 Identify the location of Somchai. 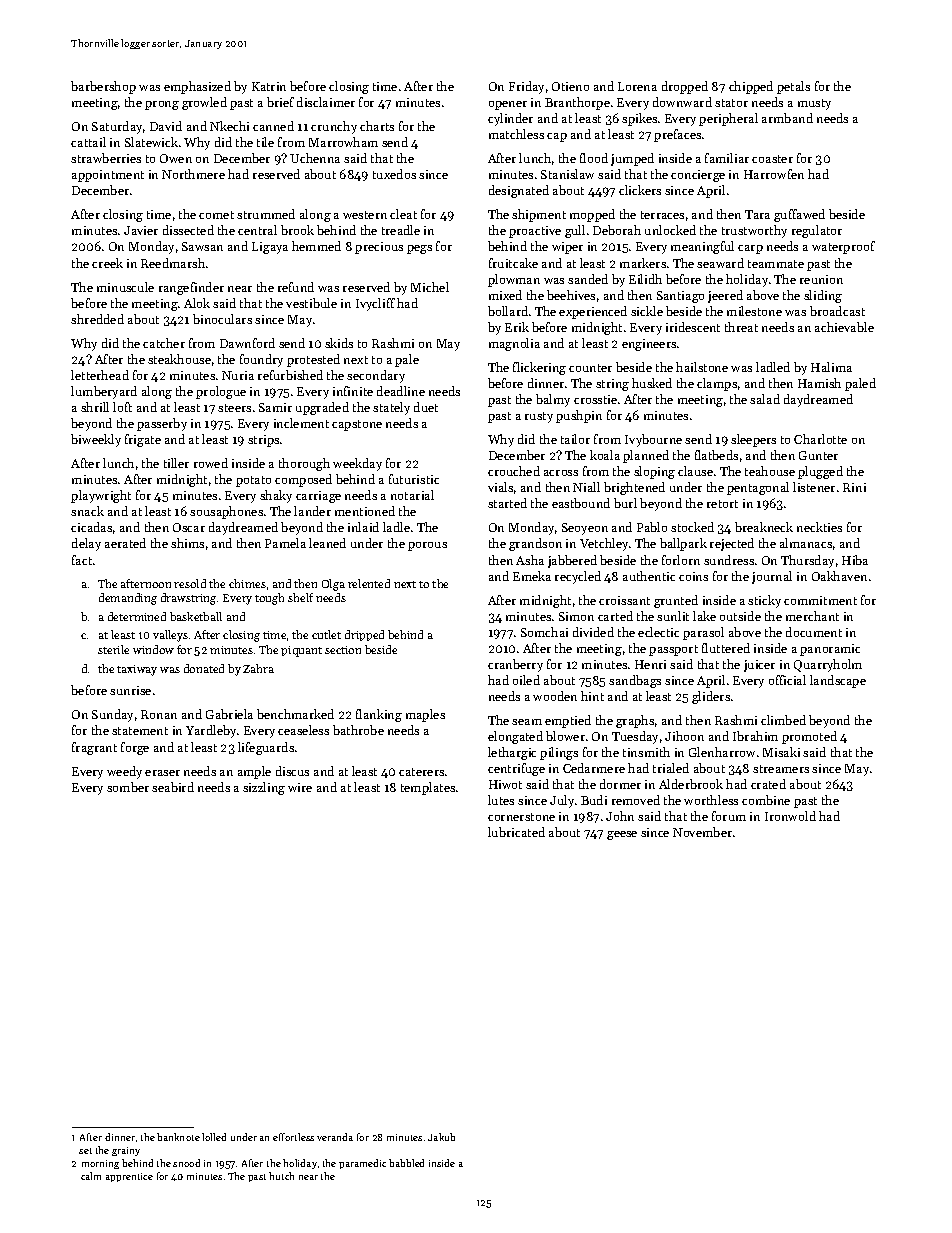
(544, 632).
